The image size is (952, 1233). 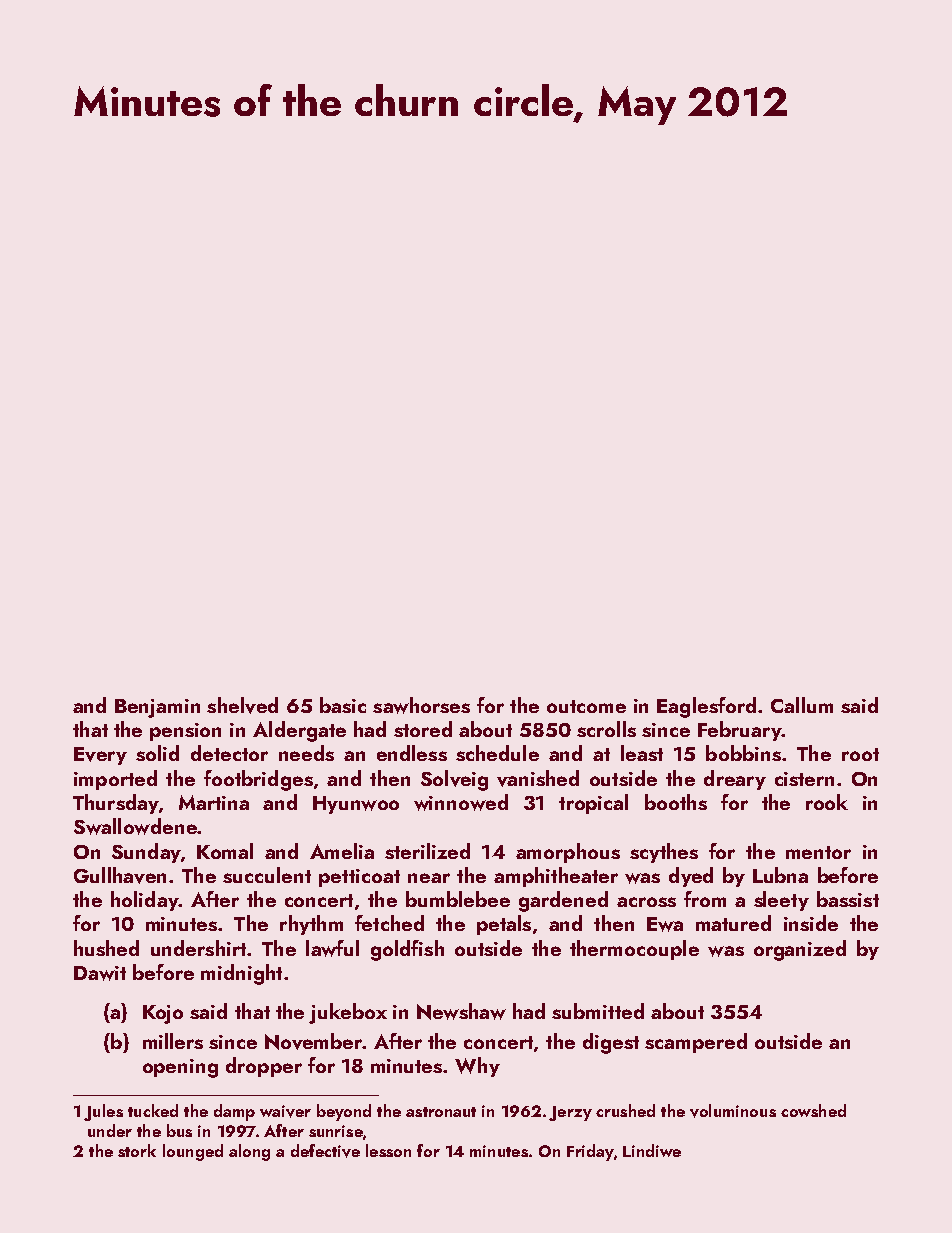 What do you see at coordinates (586, 706) in the image?
I see `outcome` at bounding box center [586, 706].
